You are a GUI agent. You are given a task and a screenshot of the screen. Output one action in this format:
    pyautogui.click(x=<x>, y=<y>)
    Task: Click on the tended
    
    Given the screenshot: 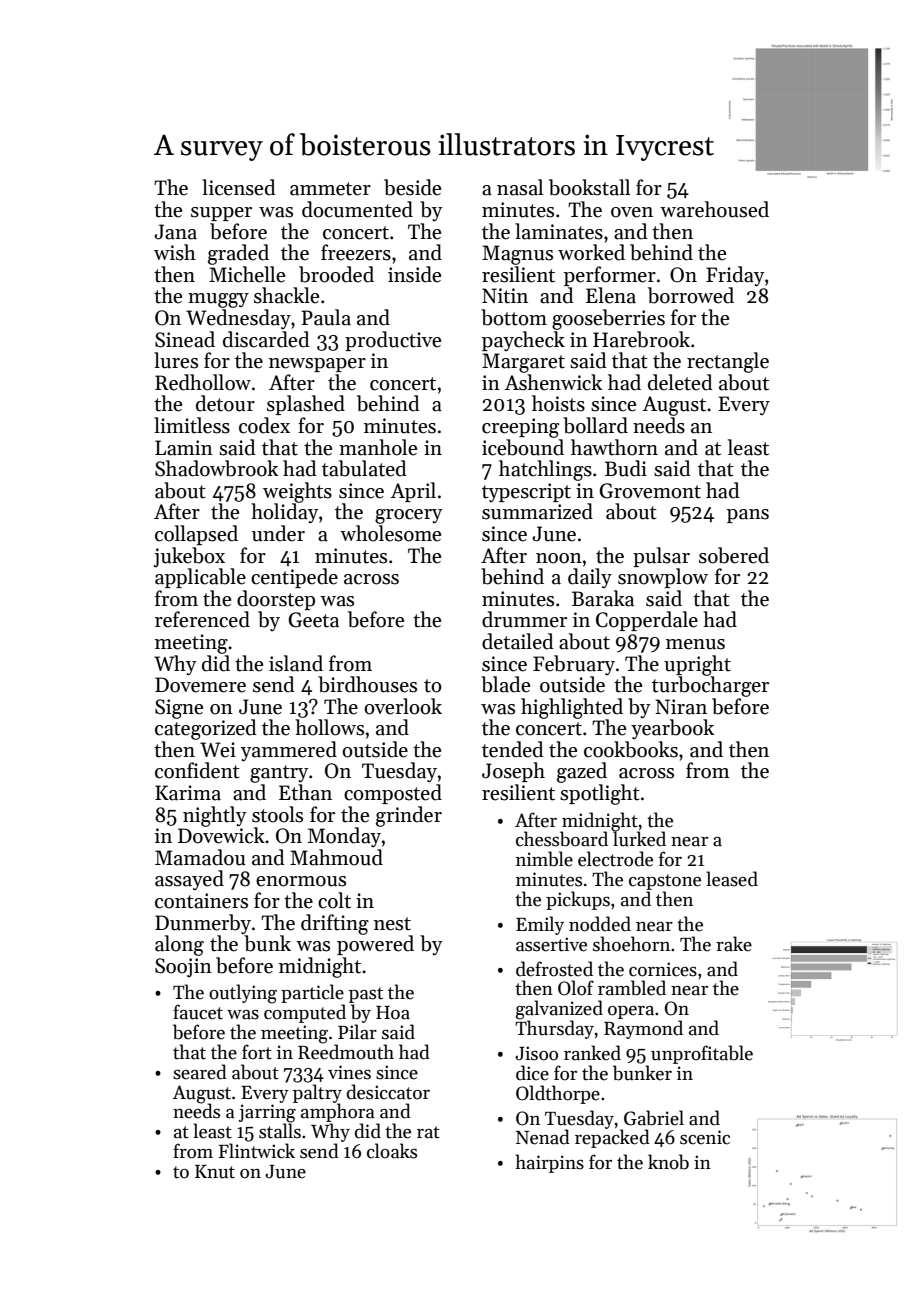 What is the action you would take?
    pyautogui.click(x=513, y=749)
